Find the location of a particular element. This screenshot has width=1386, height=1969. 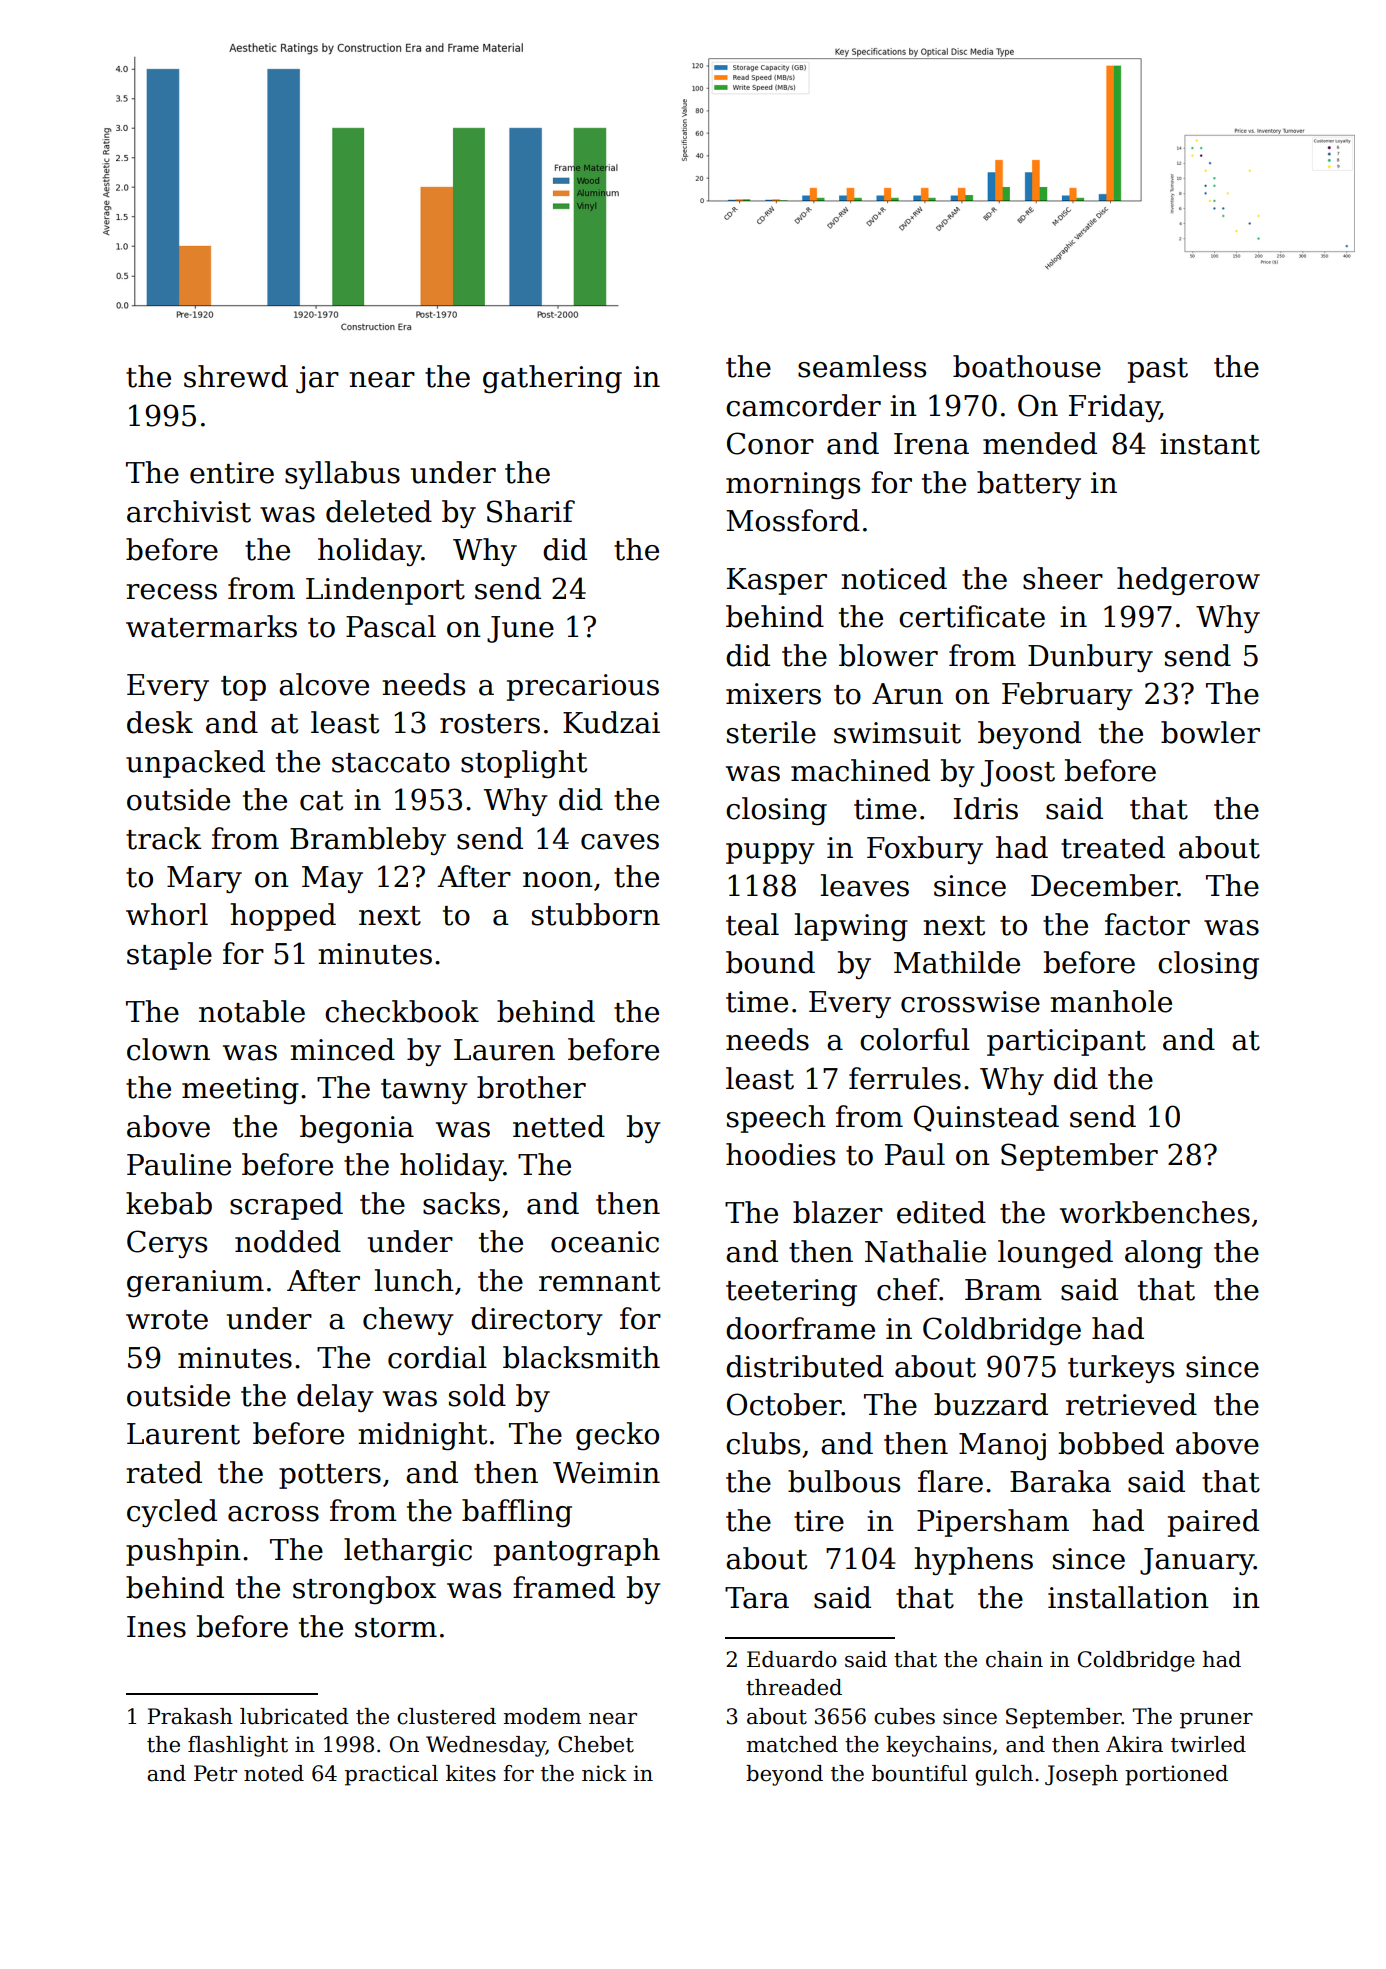

speech is located at coordinates (776, 1119).
